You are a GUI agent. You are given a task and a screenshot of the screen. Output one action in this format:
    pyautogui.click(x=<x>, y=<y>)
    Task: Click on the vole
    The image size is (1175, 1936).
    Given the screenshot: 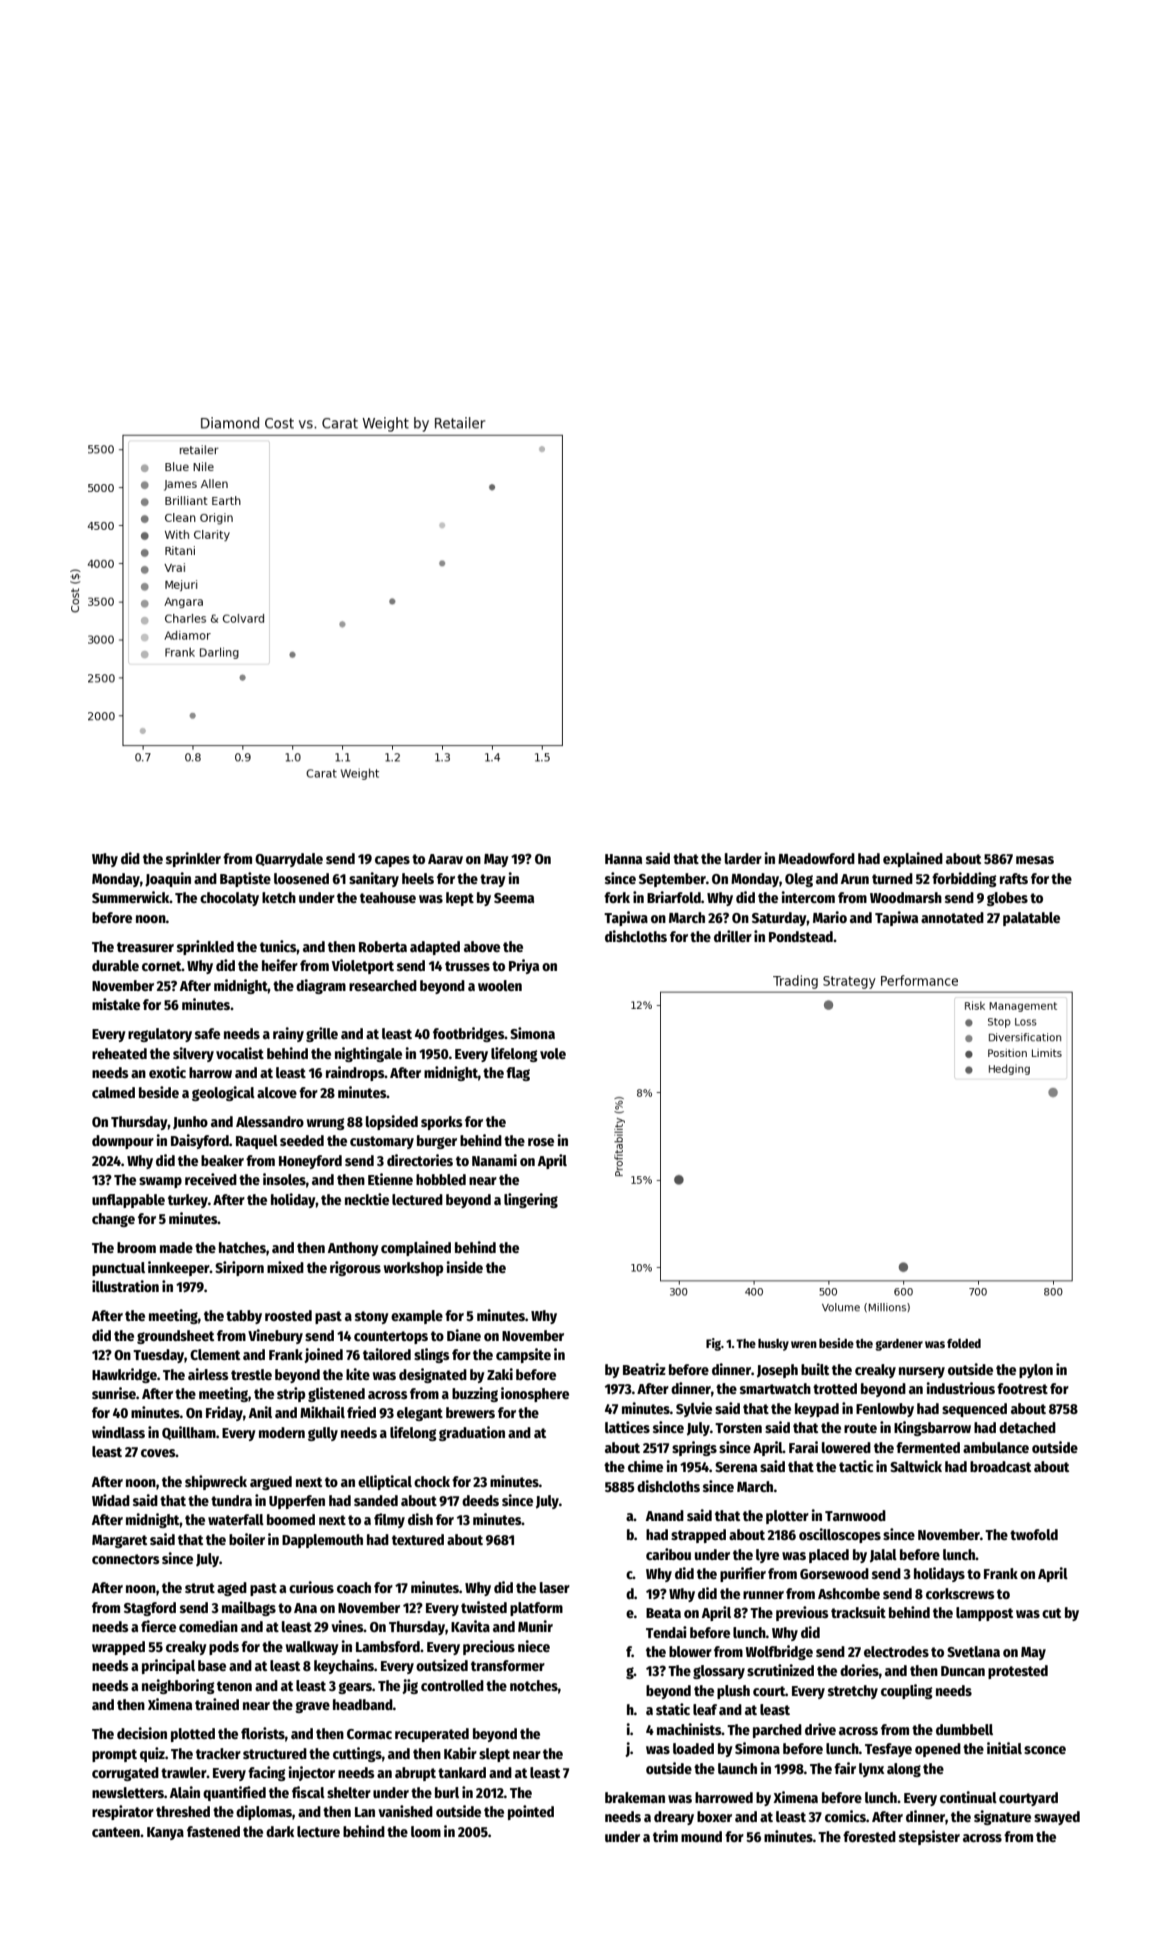 What is the action you would take?
    pyautogui.click(x=553, y=1053)
